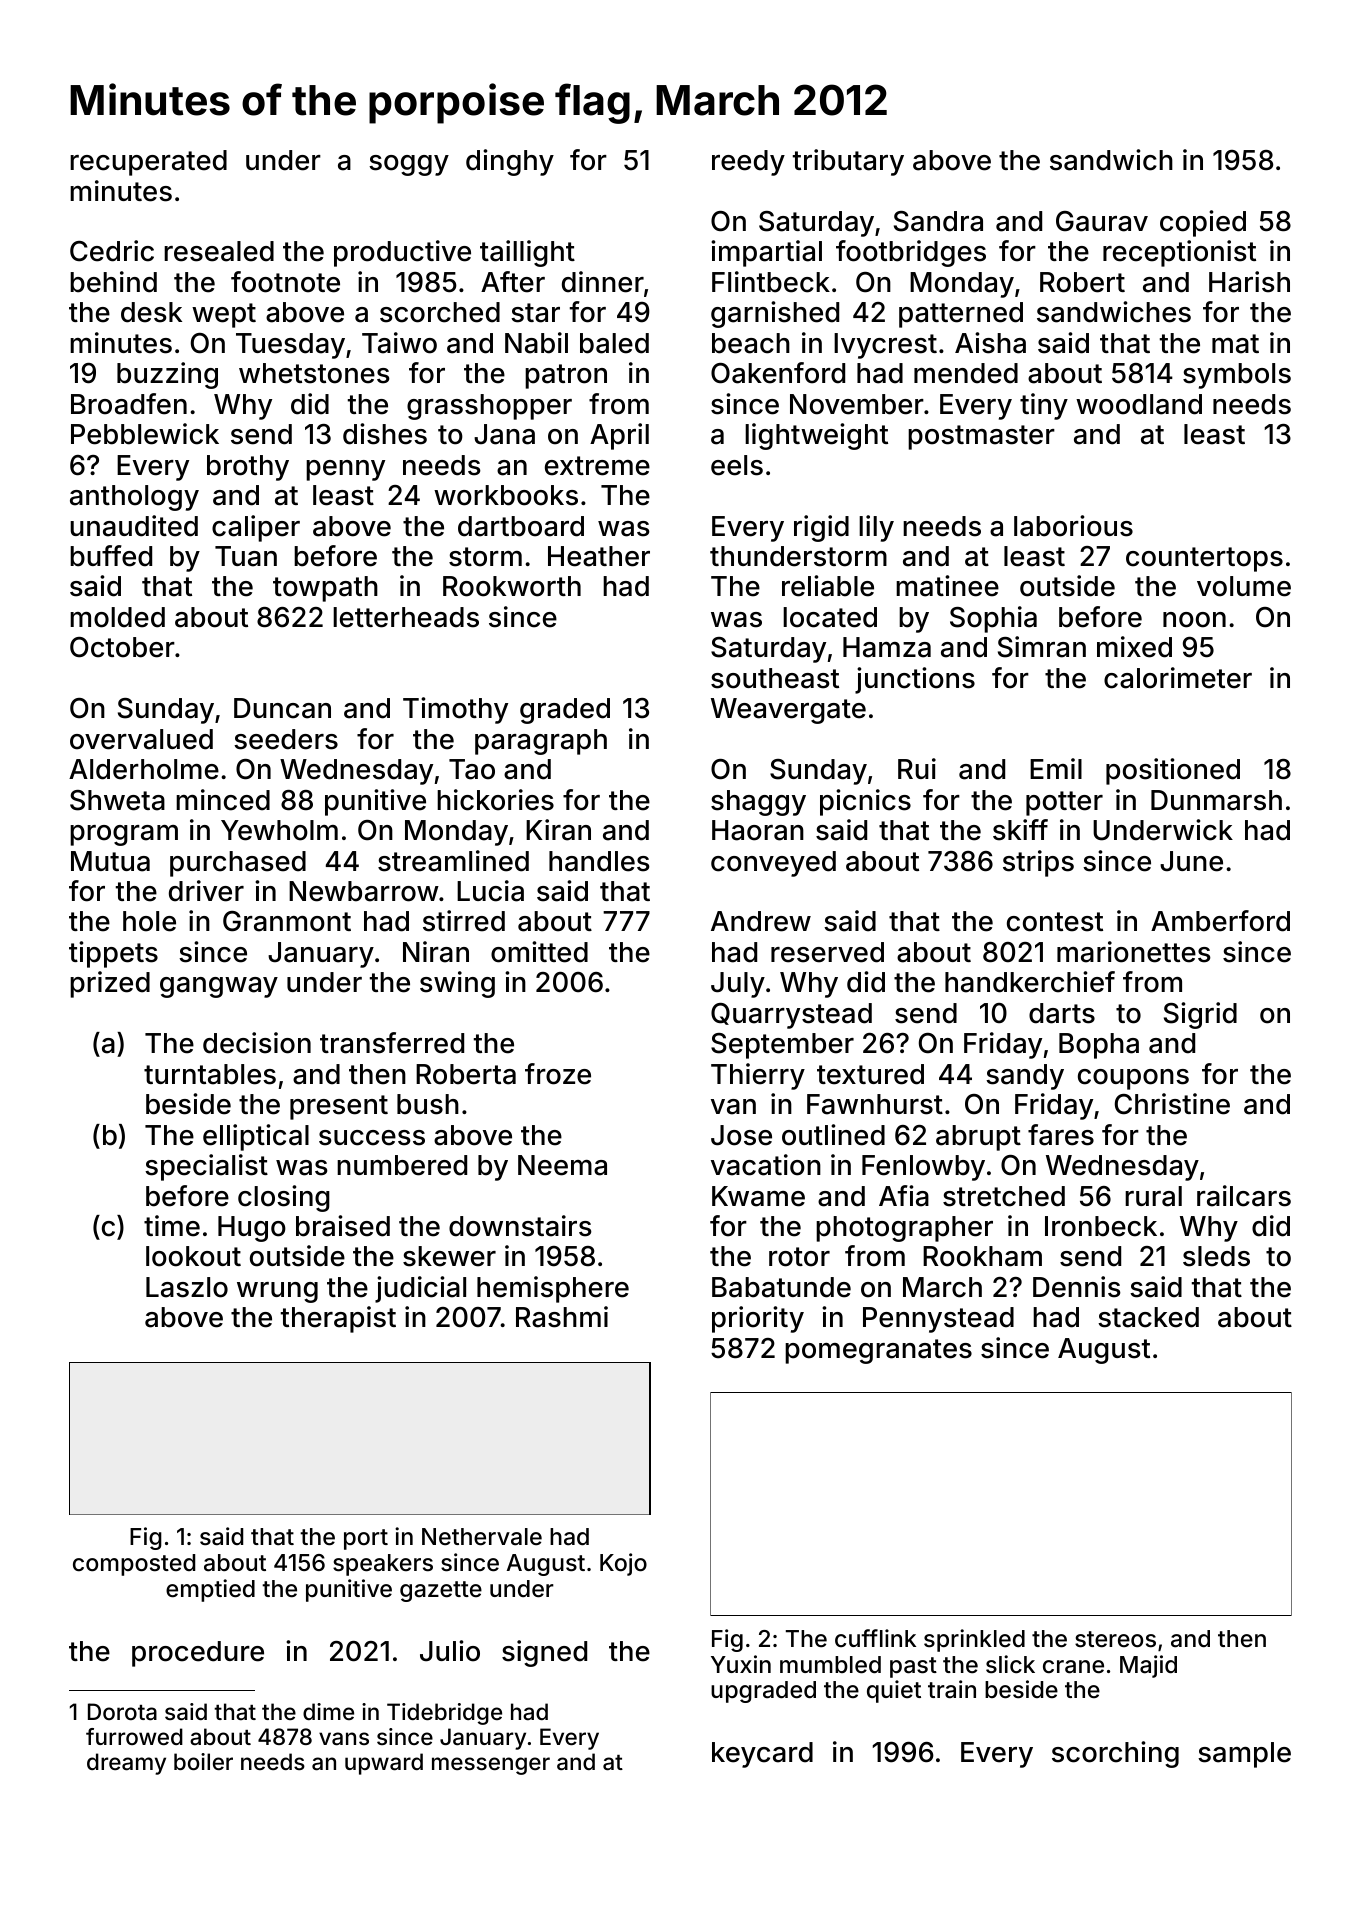 This image has width=1361, height=1925. What do you see at coordinates (491, 1766) in the image?
I see `messenger` at bounding box center [491, 1766].
